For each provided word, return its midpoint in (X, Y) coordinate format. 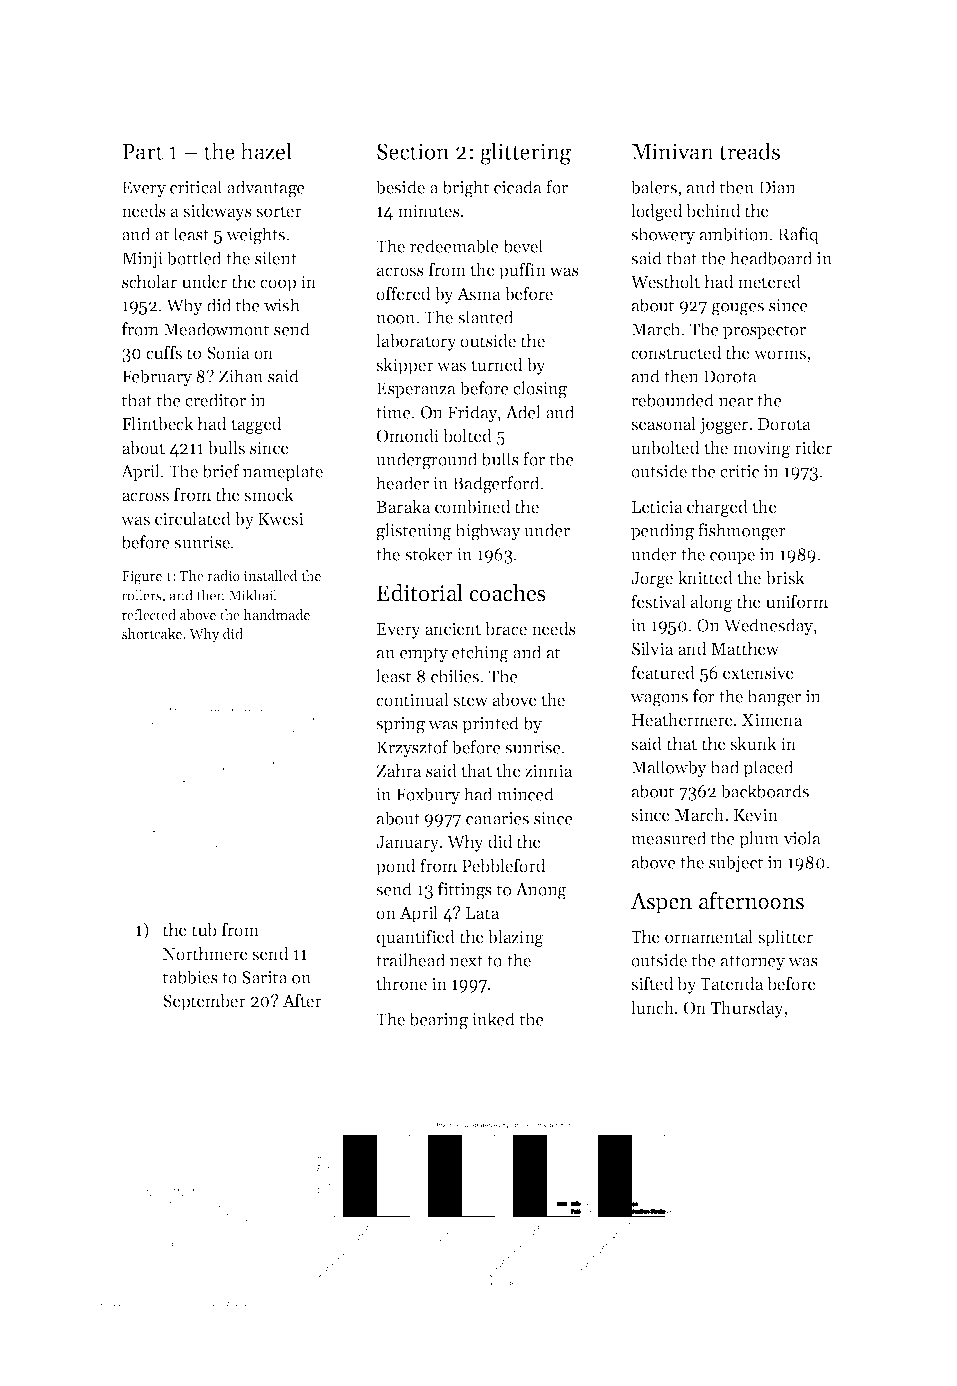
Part (142, 152)
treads (749, 151)
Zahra (398, 770)
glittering (525, 153)
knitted (705, 577)
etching (480, 654)
